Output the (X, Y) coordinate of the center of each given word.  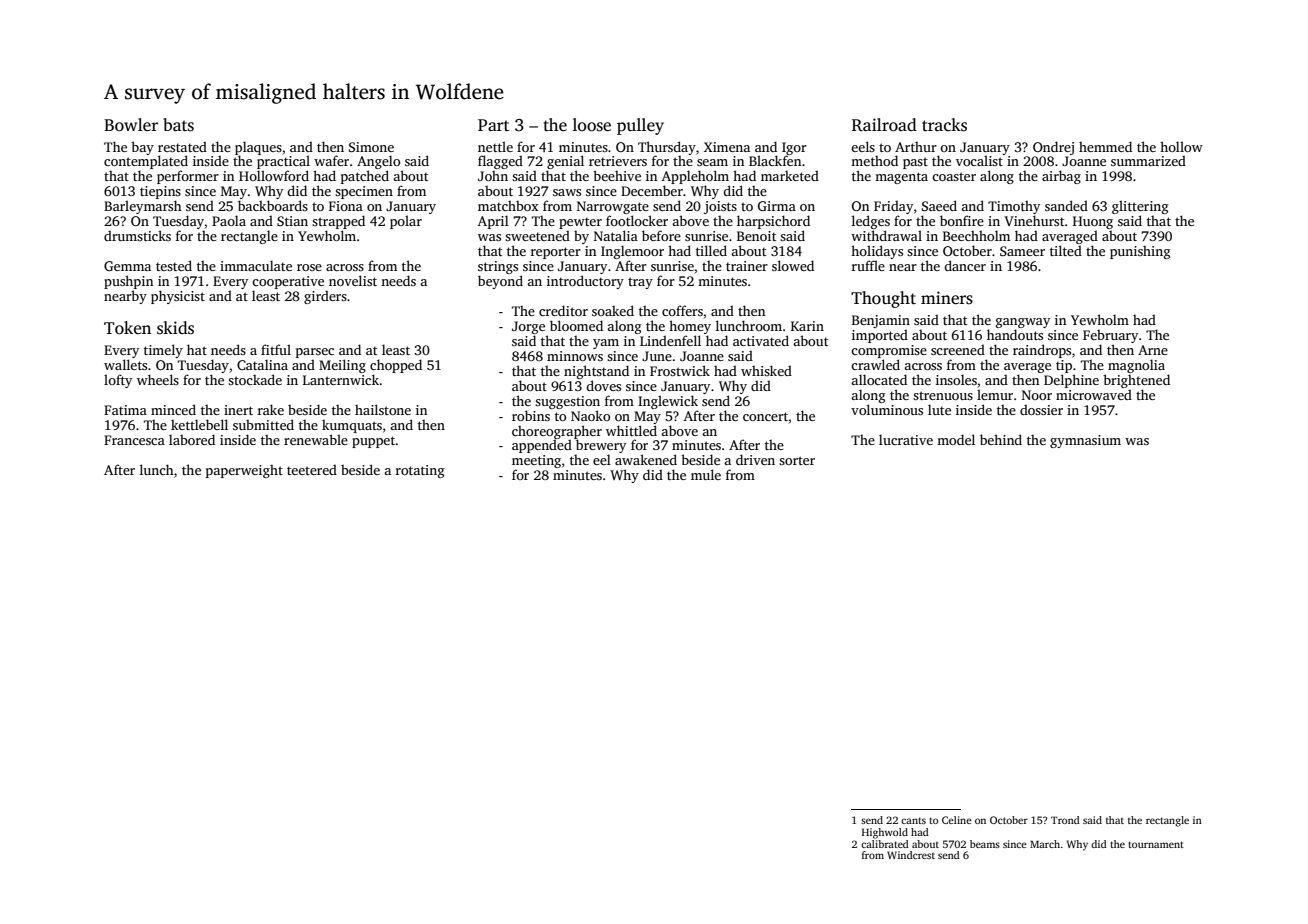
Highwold (885, 833)
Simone (371, 147)
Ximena (727, 147)
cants (913, 820)
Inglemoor (632, 252)
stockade (255, 379)
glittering (1140, 207)
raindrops (1042, 351)
